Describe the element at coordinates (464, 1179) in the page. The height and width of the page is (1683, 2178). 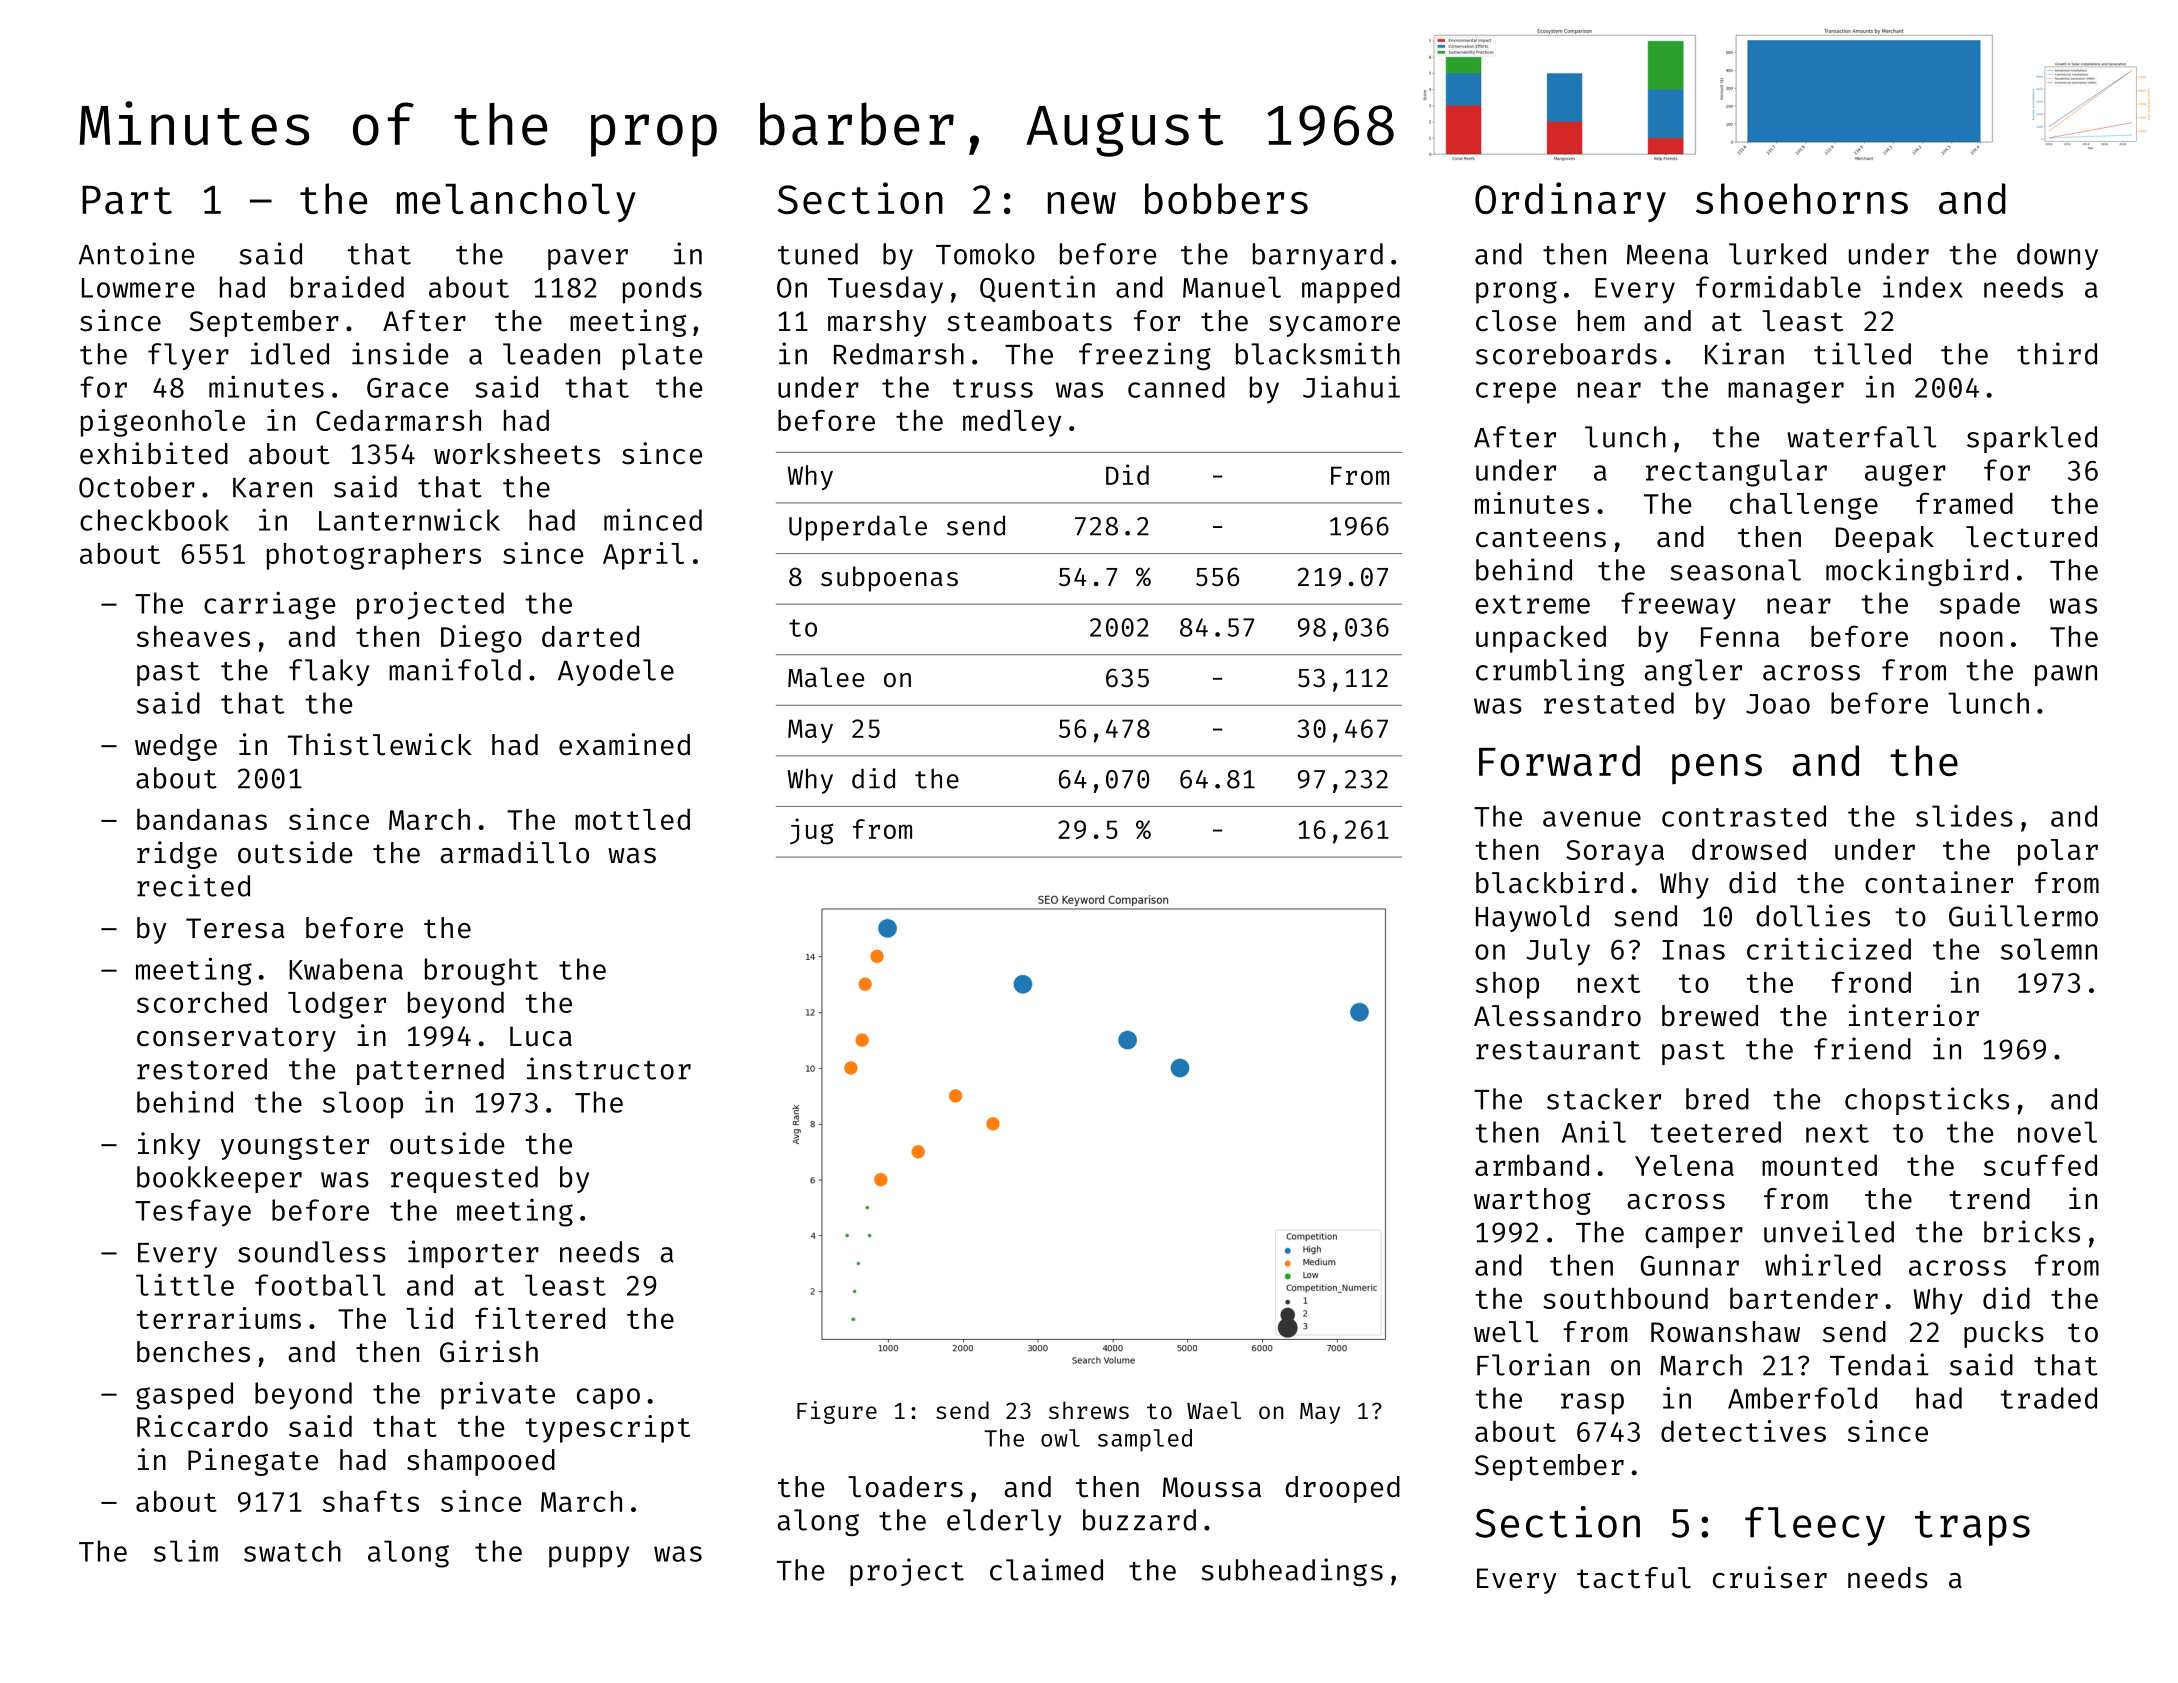
I see `requested` at that location.
